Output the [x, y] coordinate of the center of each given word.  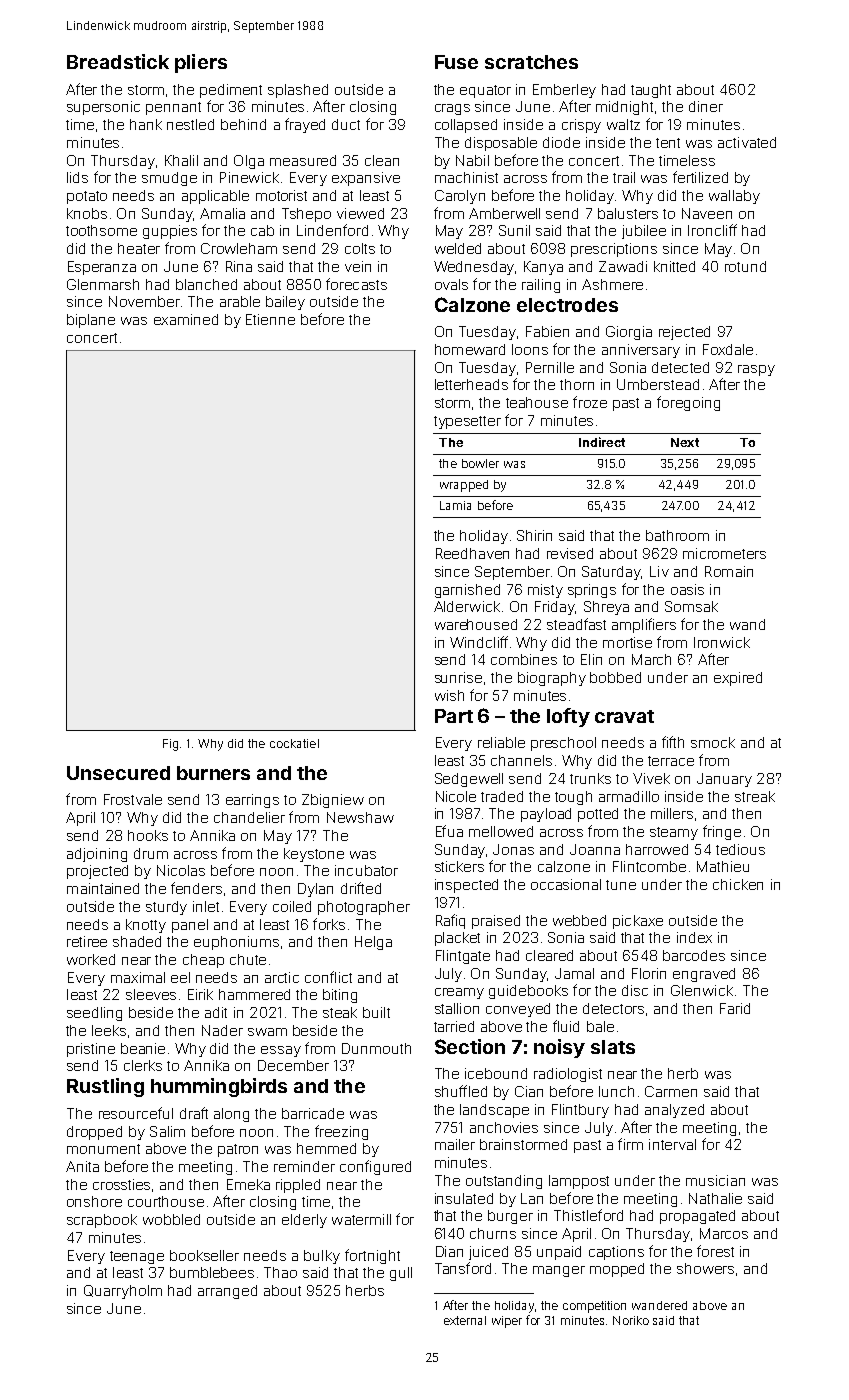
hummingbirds [219, 1087]
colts [360, 248]
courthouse [166, 1201]
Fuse [456, 62]
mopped [617, 1270]
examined [186, 319]
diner [706, 106]
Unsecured [118, 773]
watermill [361, 1219]
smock [713, 742]
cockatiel [294, 743]
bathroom [677, 535]
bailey [285, 303]
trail [624, 177]
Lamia [455, 505]
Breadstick [118, 61]
